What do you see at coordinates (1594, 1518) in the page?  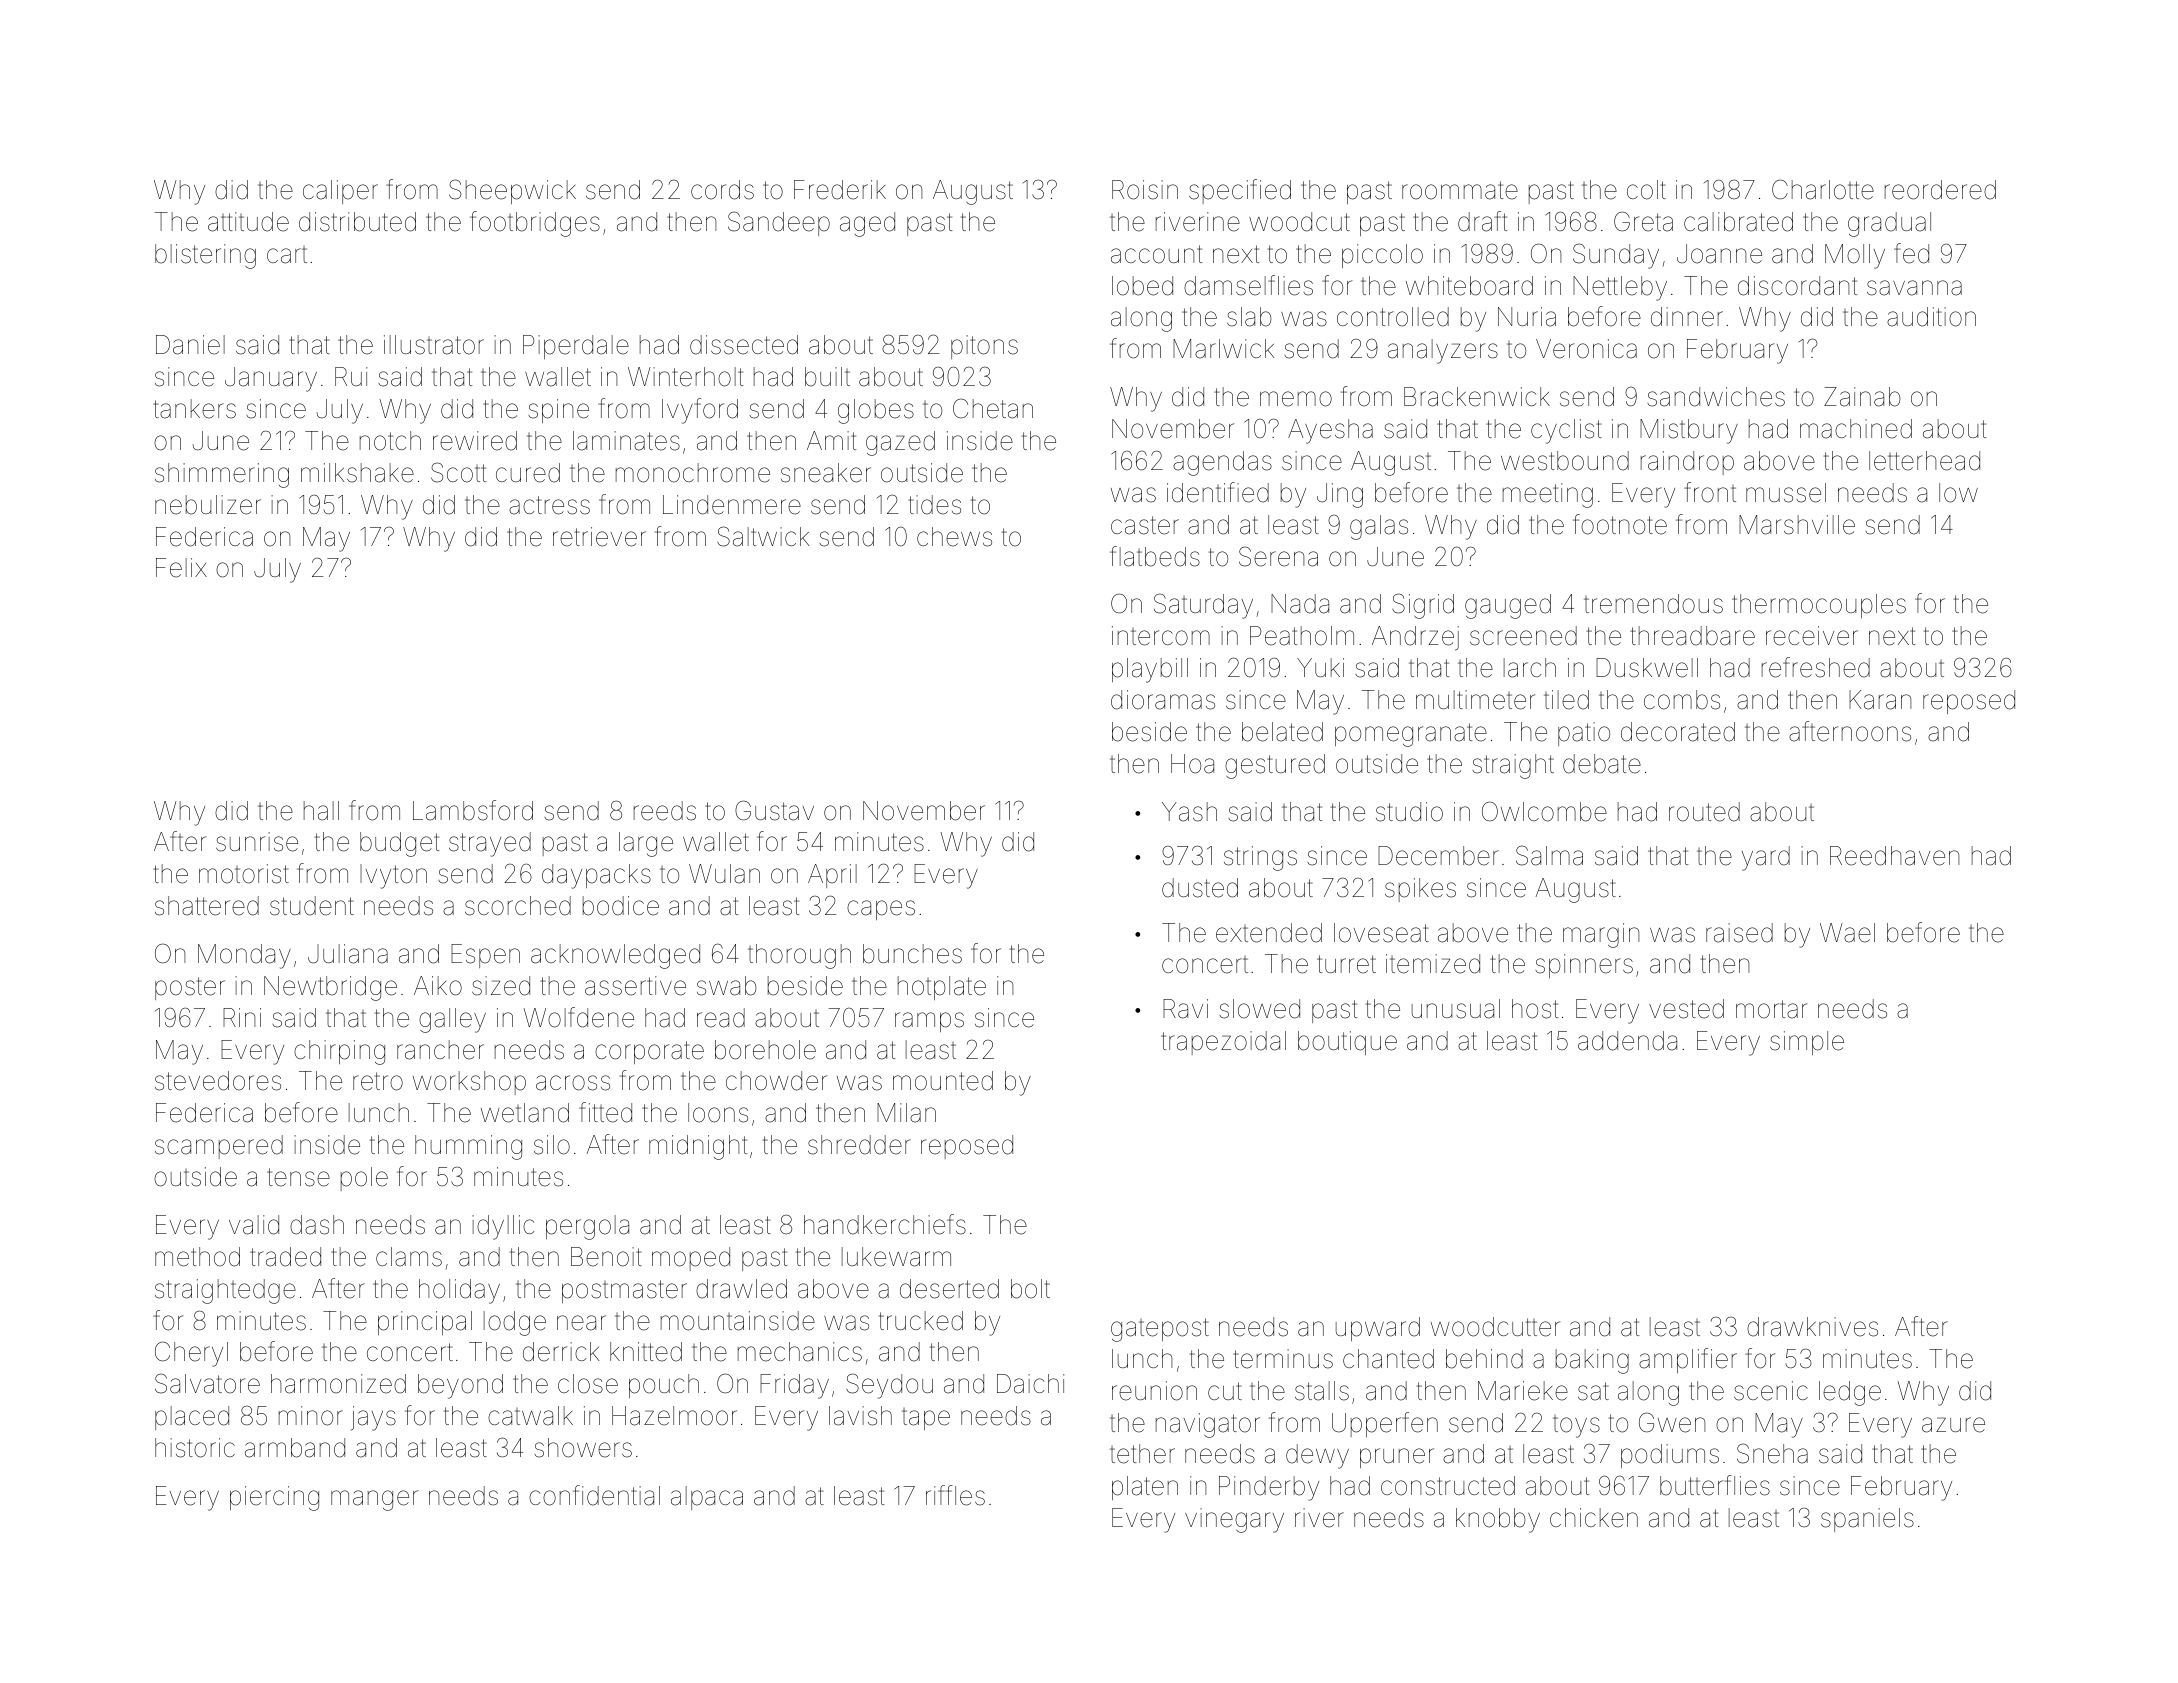 I see `chicken` at bounding box center [1594, 1518].
